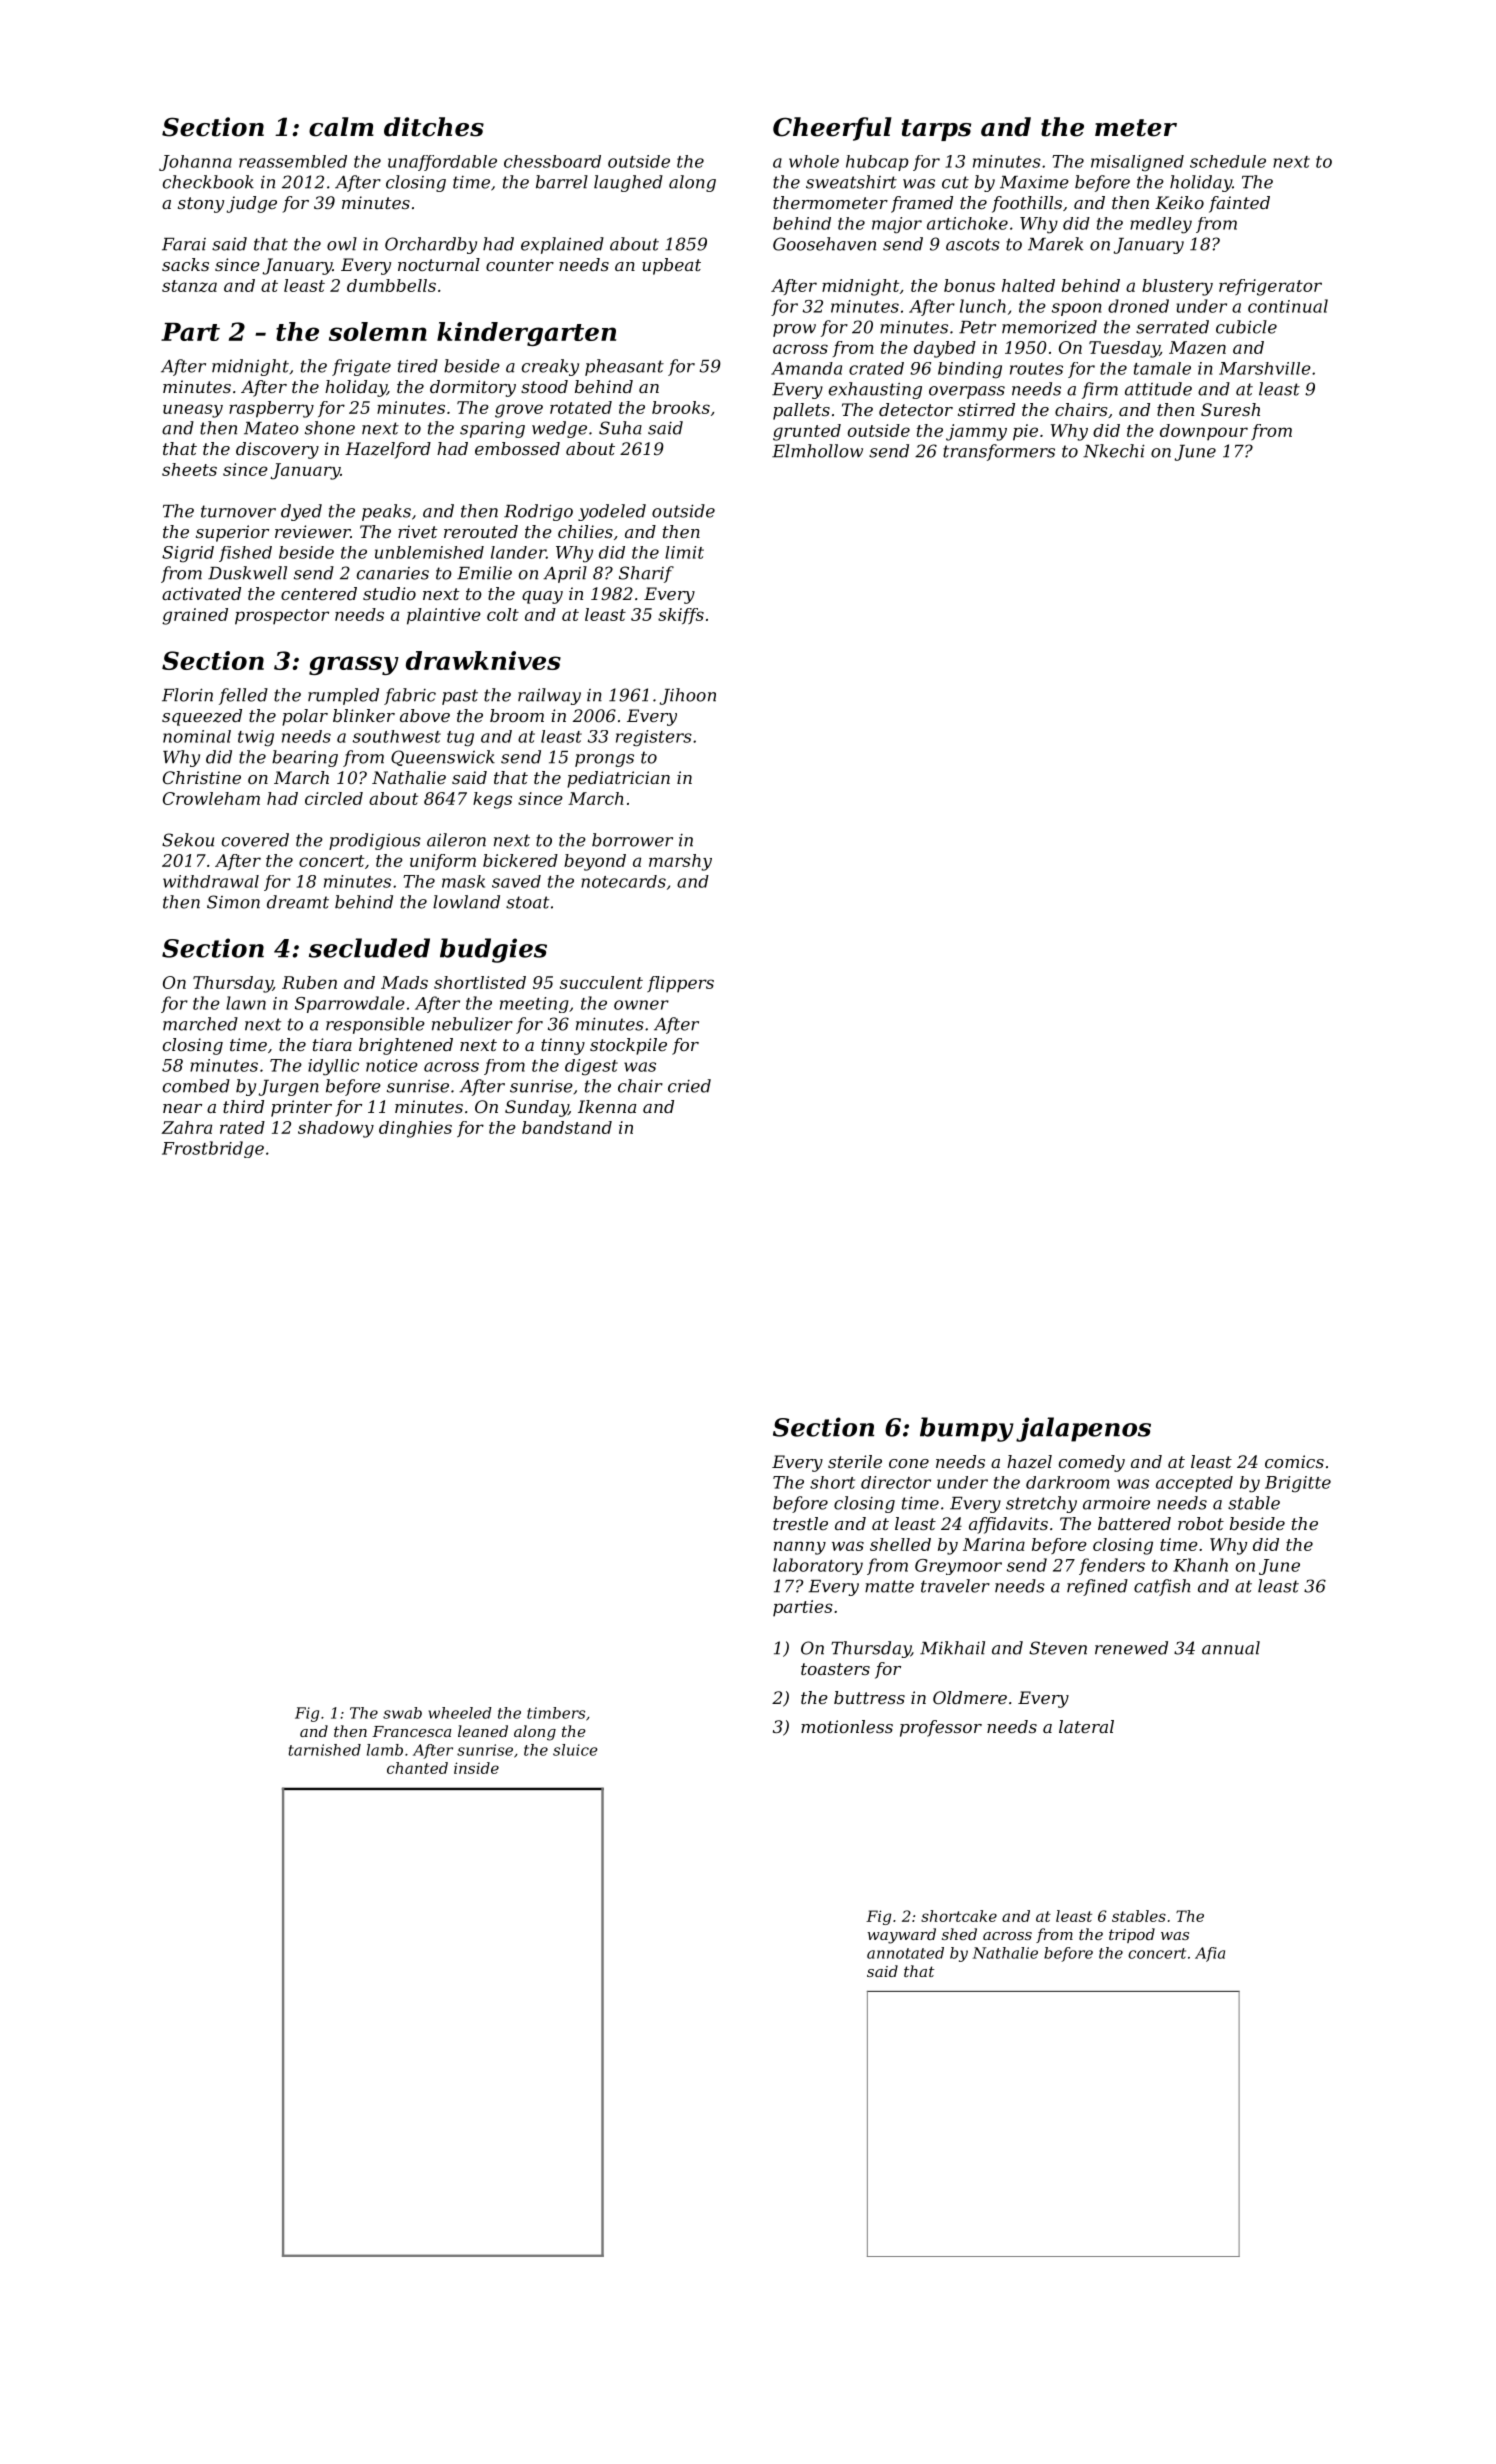 This screenshot has width=1496, height=2464. I want to click on Johanna, so click(195, 163).
